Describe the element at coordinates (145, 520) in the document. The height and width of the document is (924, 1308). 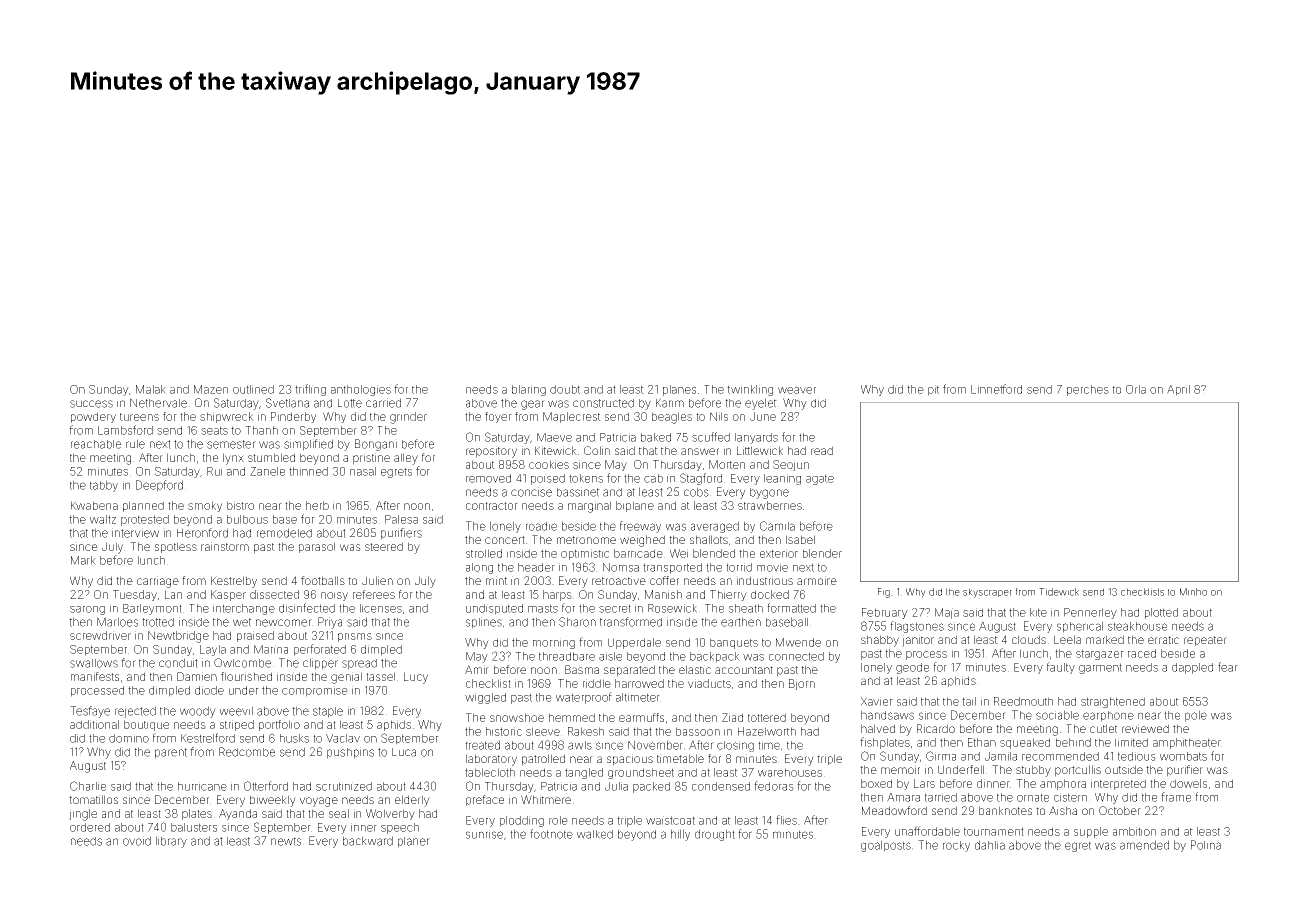
I see `protested` at that location.
